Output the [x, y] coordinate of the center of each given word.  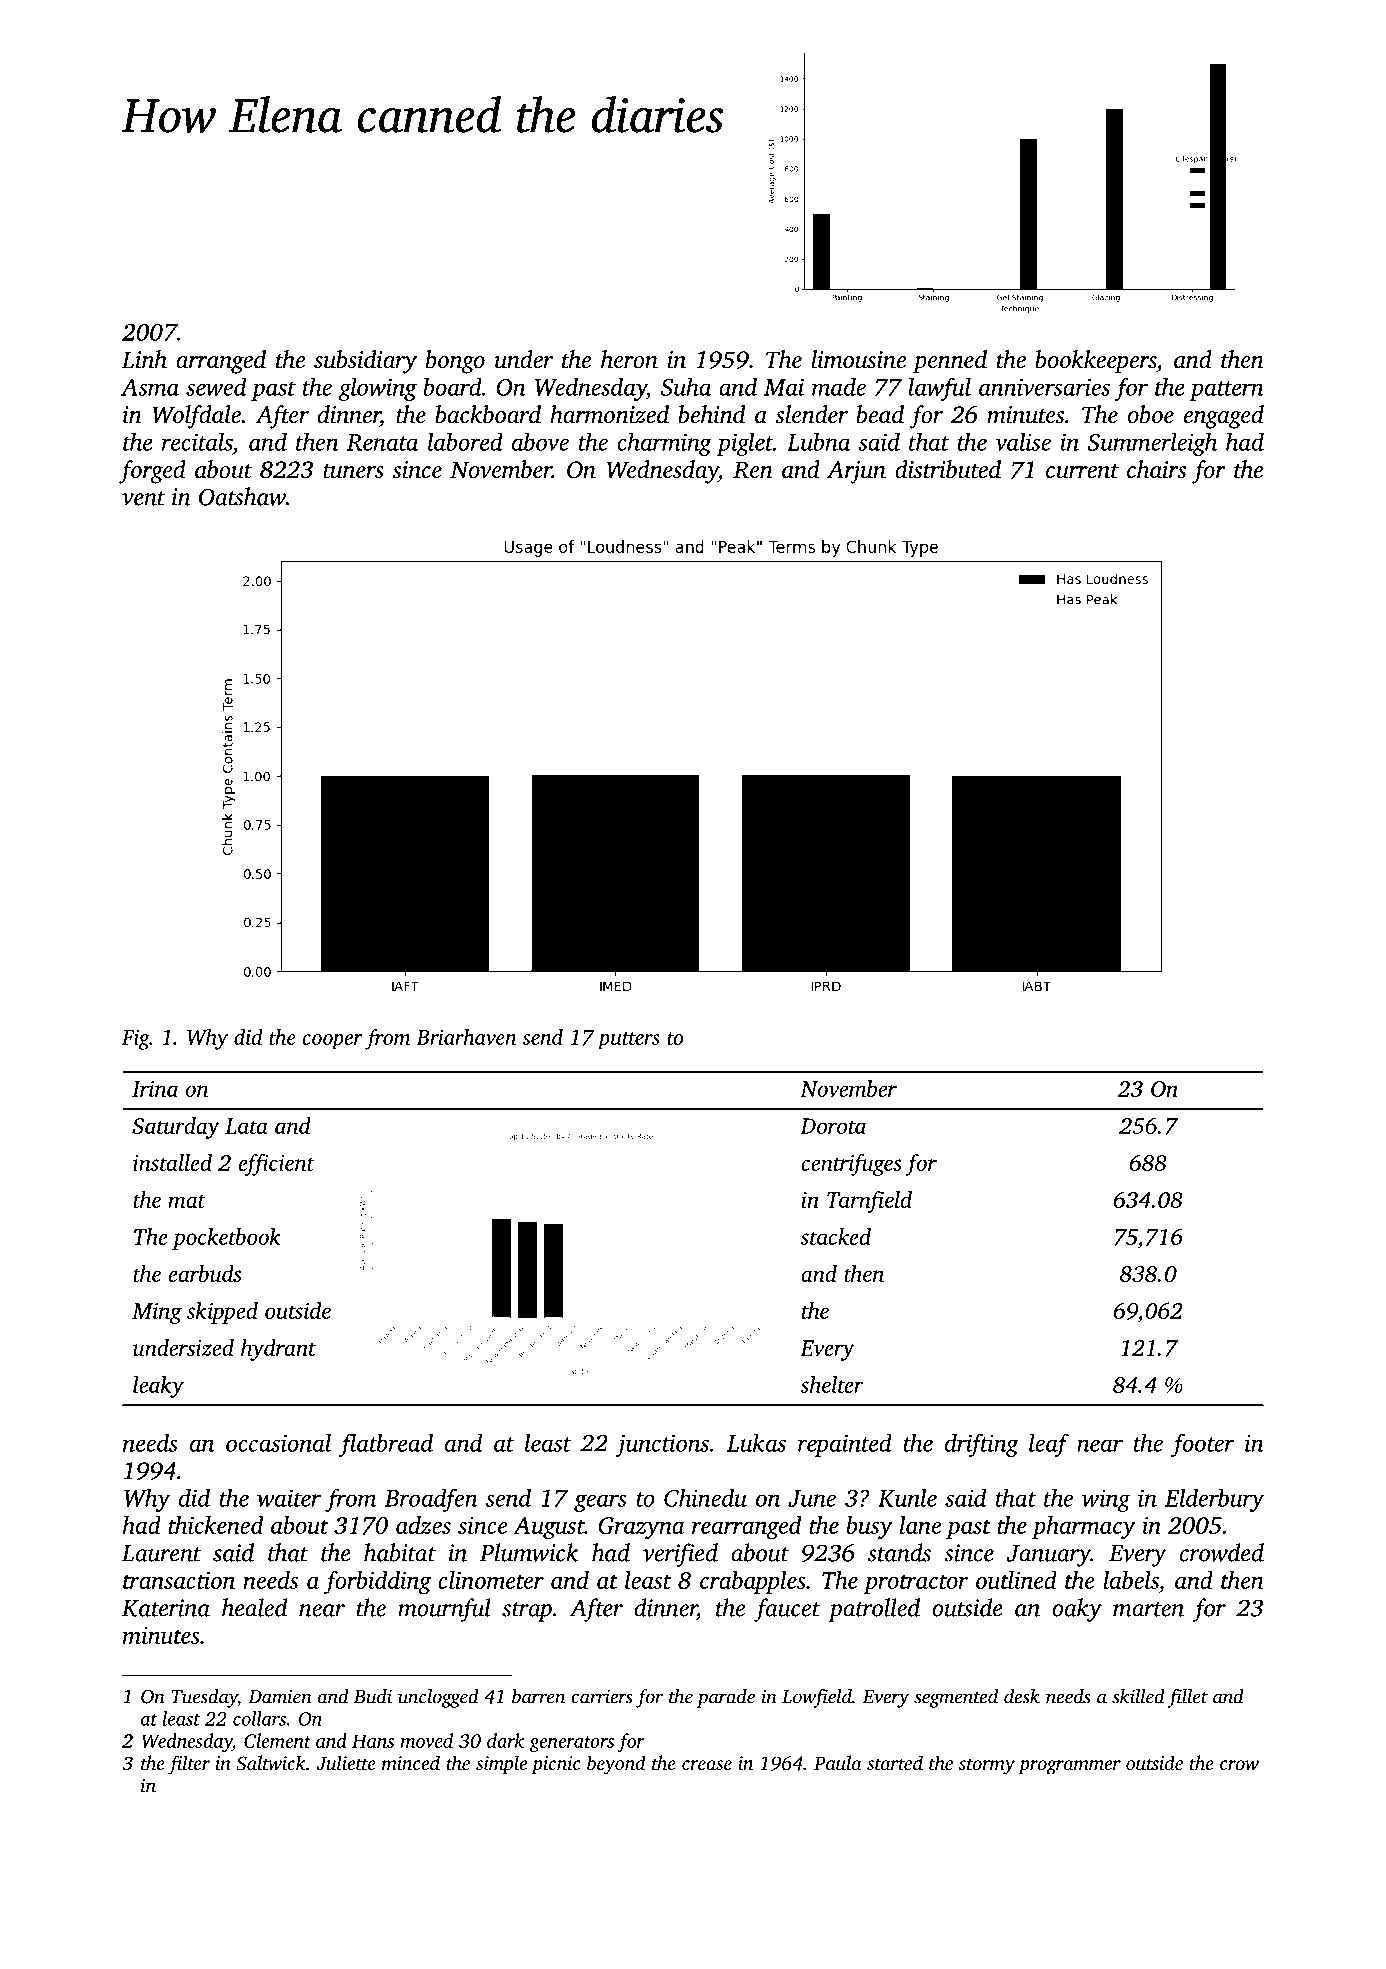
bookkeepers [1096, 362]
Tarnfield [869, 1202]
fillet [1188, 1698]
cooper [332, 1042]
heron [629, 359]
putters [628, 1041]
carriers [602, 1696]
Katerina [166, 1608]
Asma [150, 387]
